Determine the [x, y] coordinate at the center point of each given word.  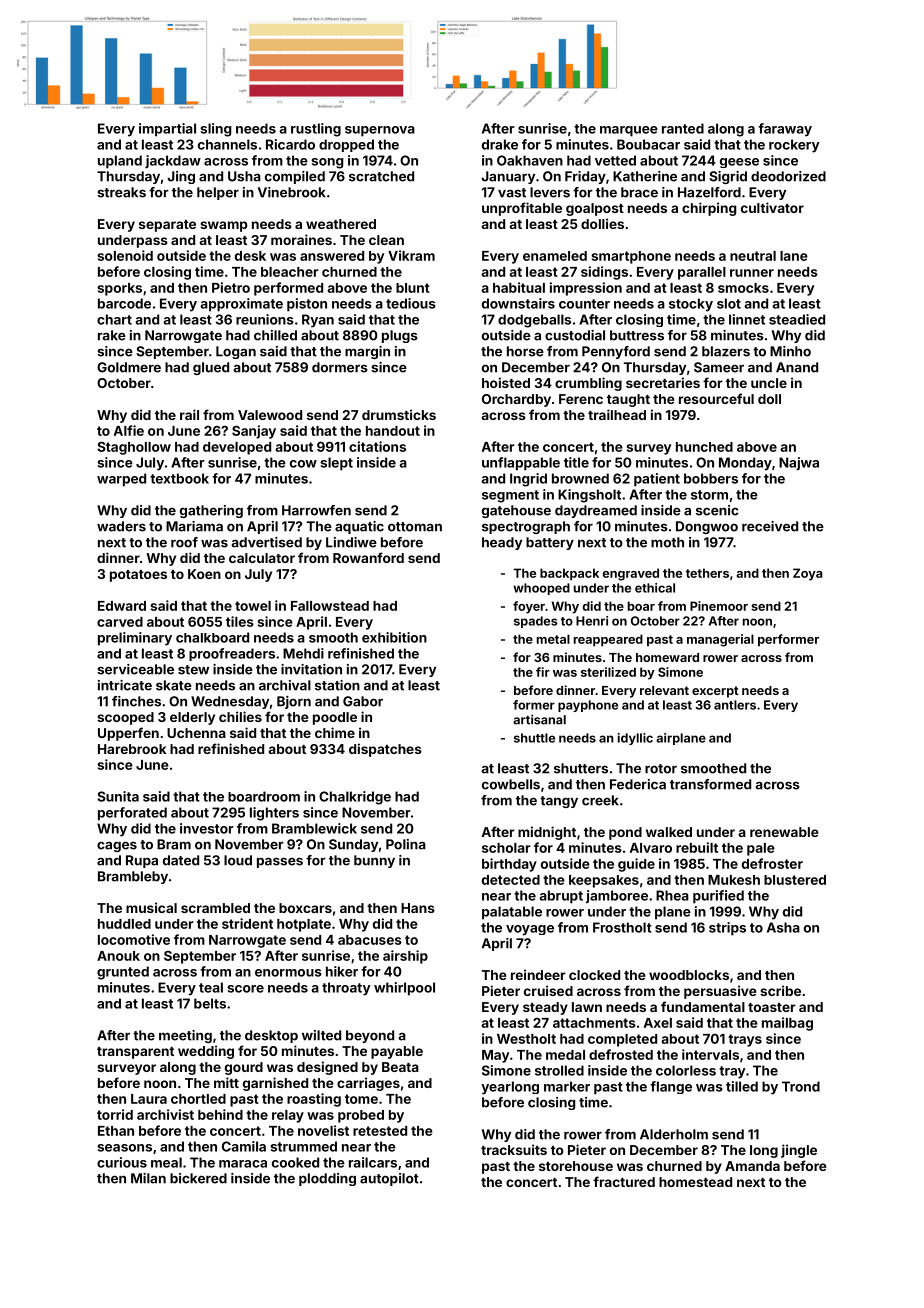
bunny [374, 861]
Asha [783, 927]
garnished [275, 1084]
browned [580, 478]
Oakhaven [530, 160]
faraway [785, 130]
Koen [204, 574]
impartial [167, 130]
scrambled [215, 908]
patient [657, 480]
